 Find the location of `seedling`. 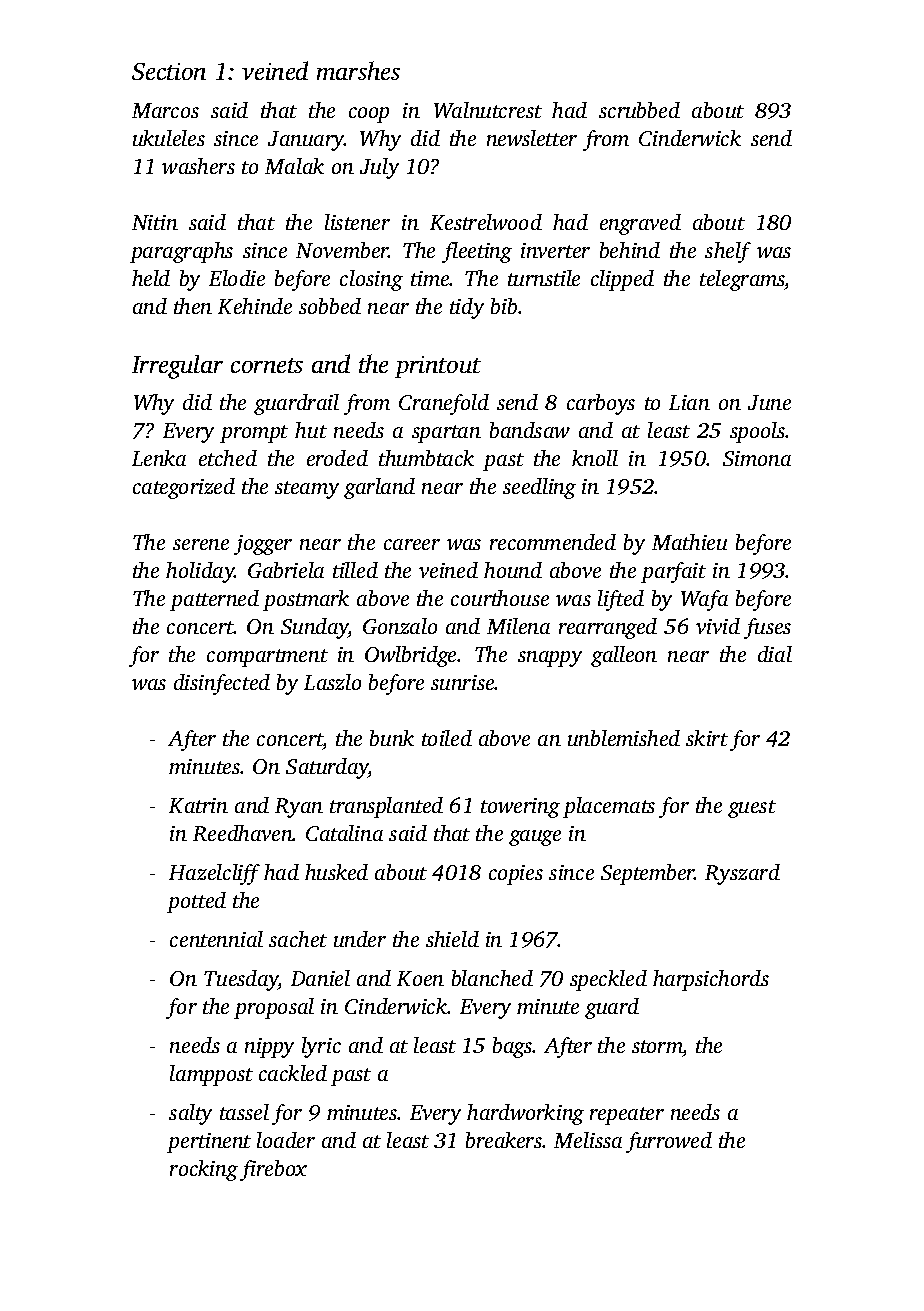

seedling is located at coordinates (539, 488).
